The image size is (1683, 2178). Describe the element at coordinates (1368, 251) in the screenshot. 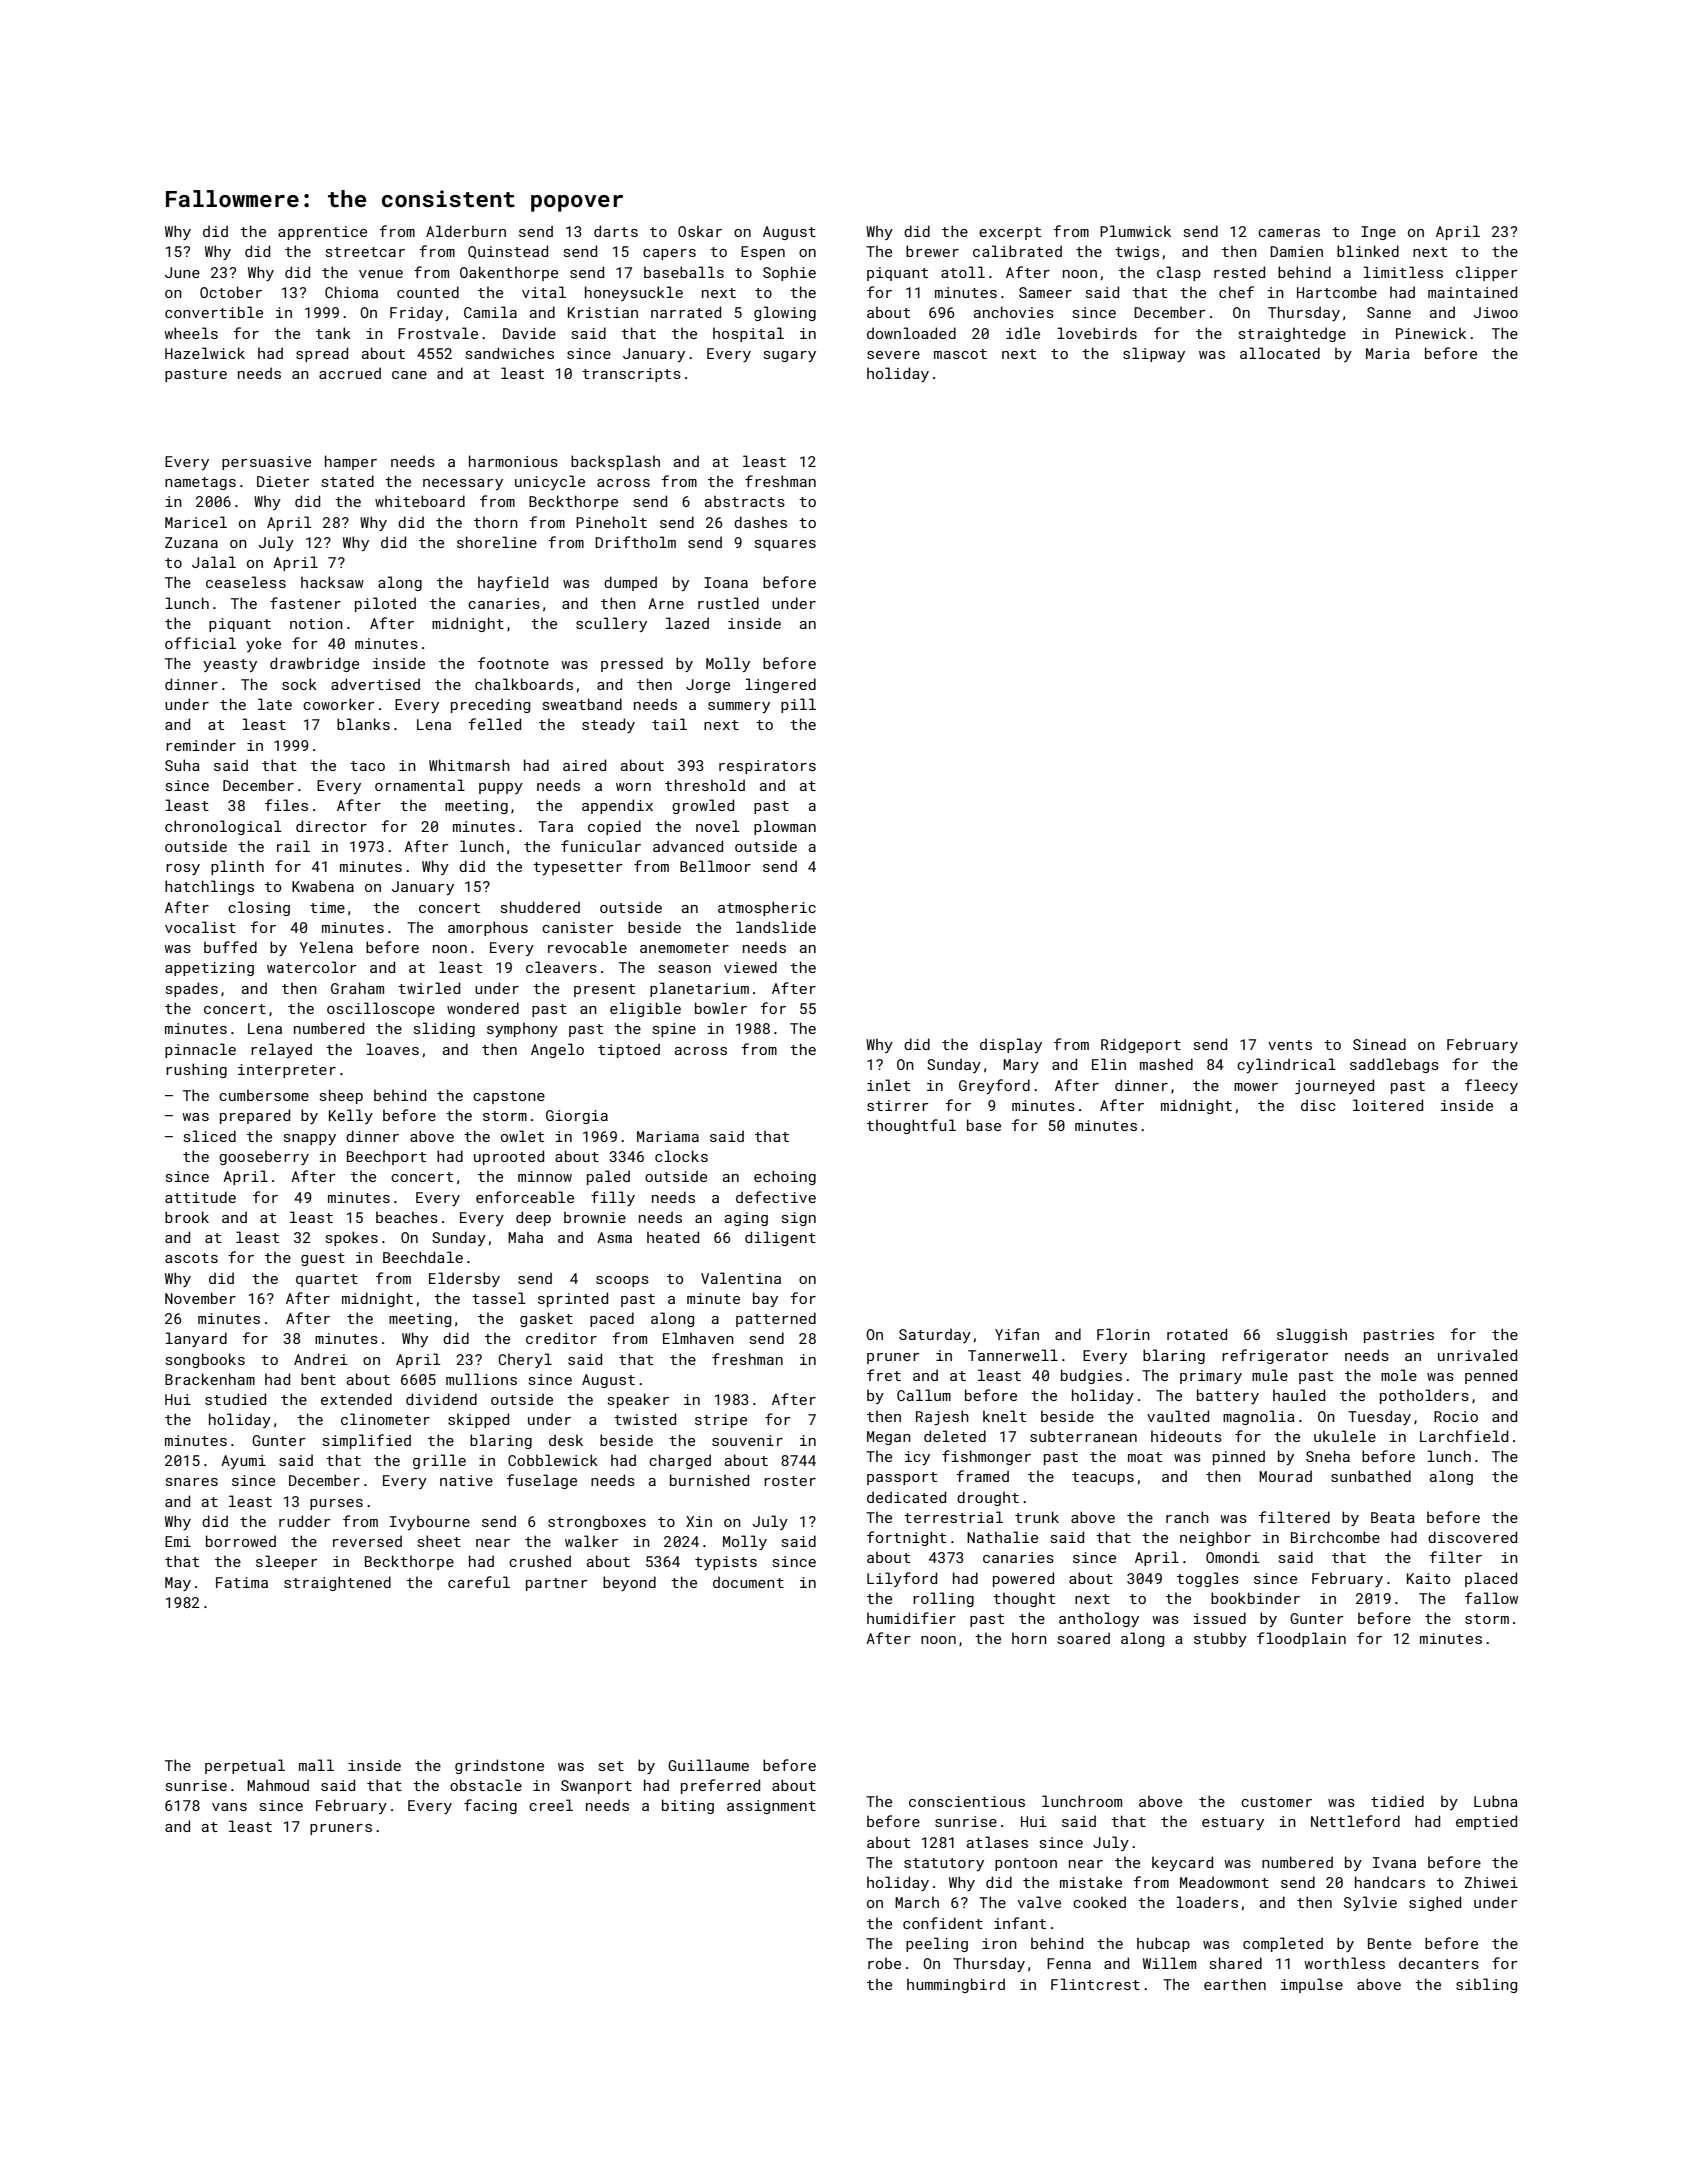

I see `blinked` at that location.
